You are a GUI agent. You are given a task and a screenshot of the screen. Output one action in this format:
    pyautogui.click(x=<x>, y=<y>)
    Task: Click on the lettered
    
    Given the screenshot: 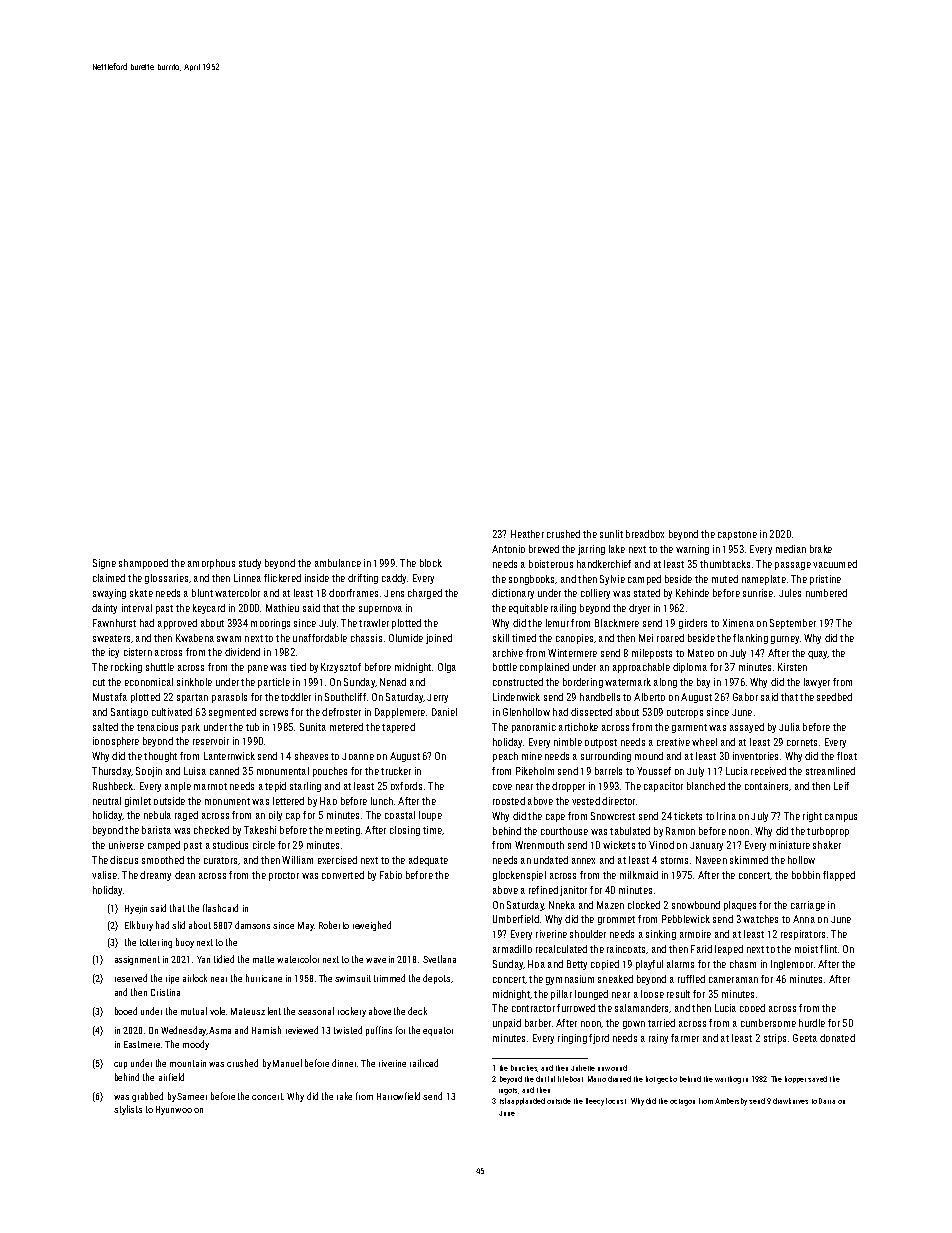 What is the action you would take?
    pyautogui.click(x=288, y=801)
